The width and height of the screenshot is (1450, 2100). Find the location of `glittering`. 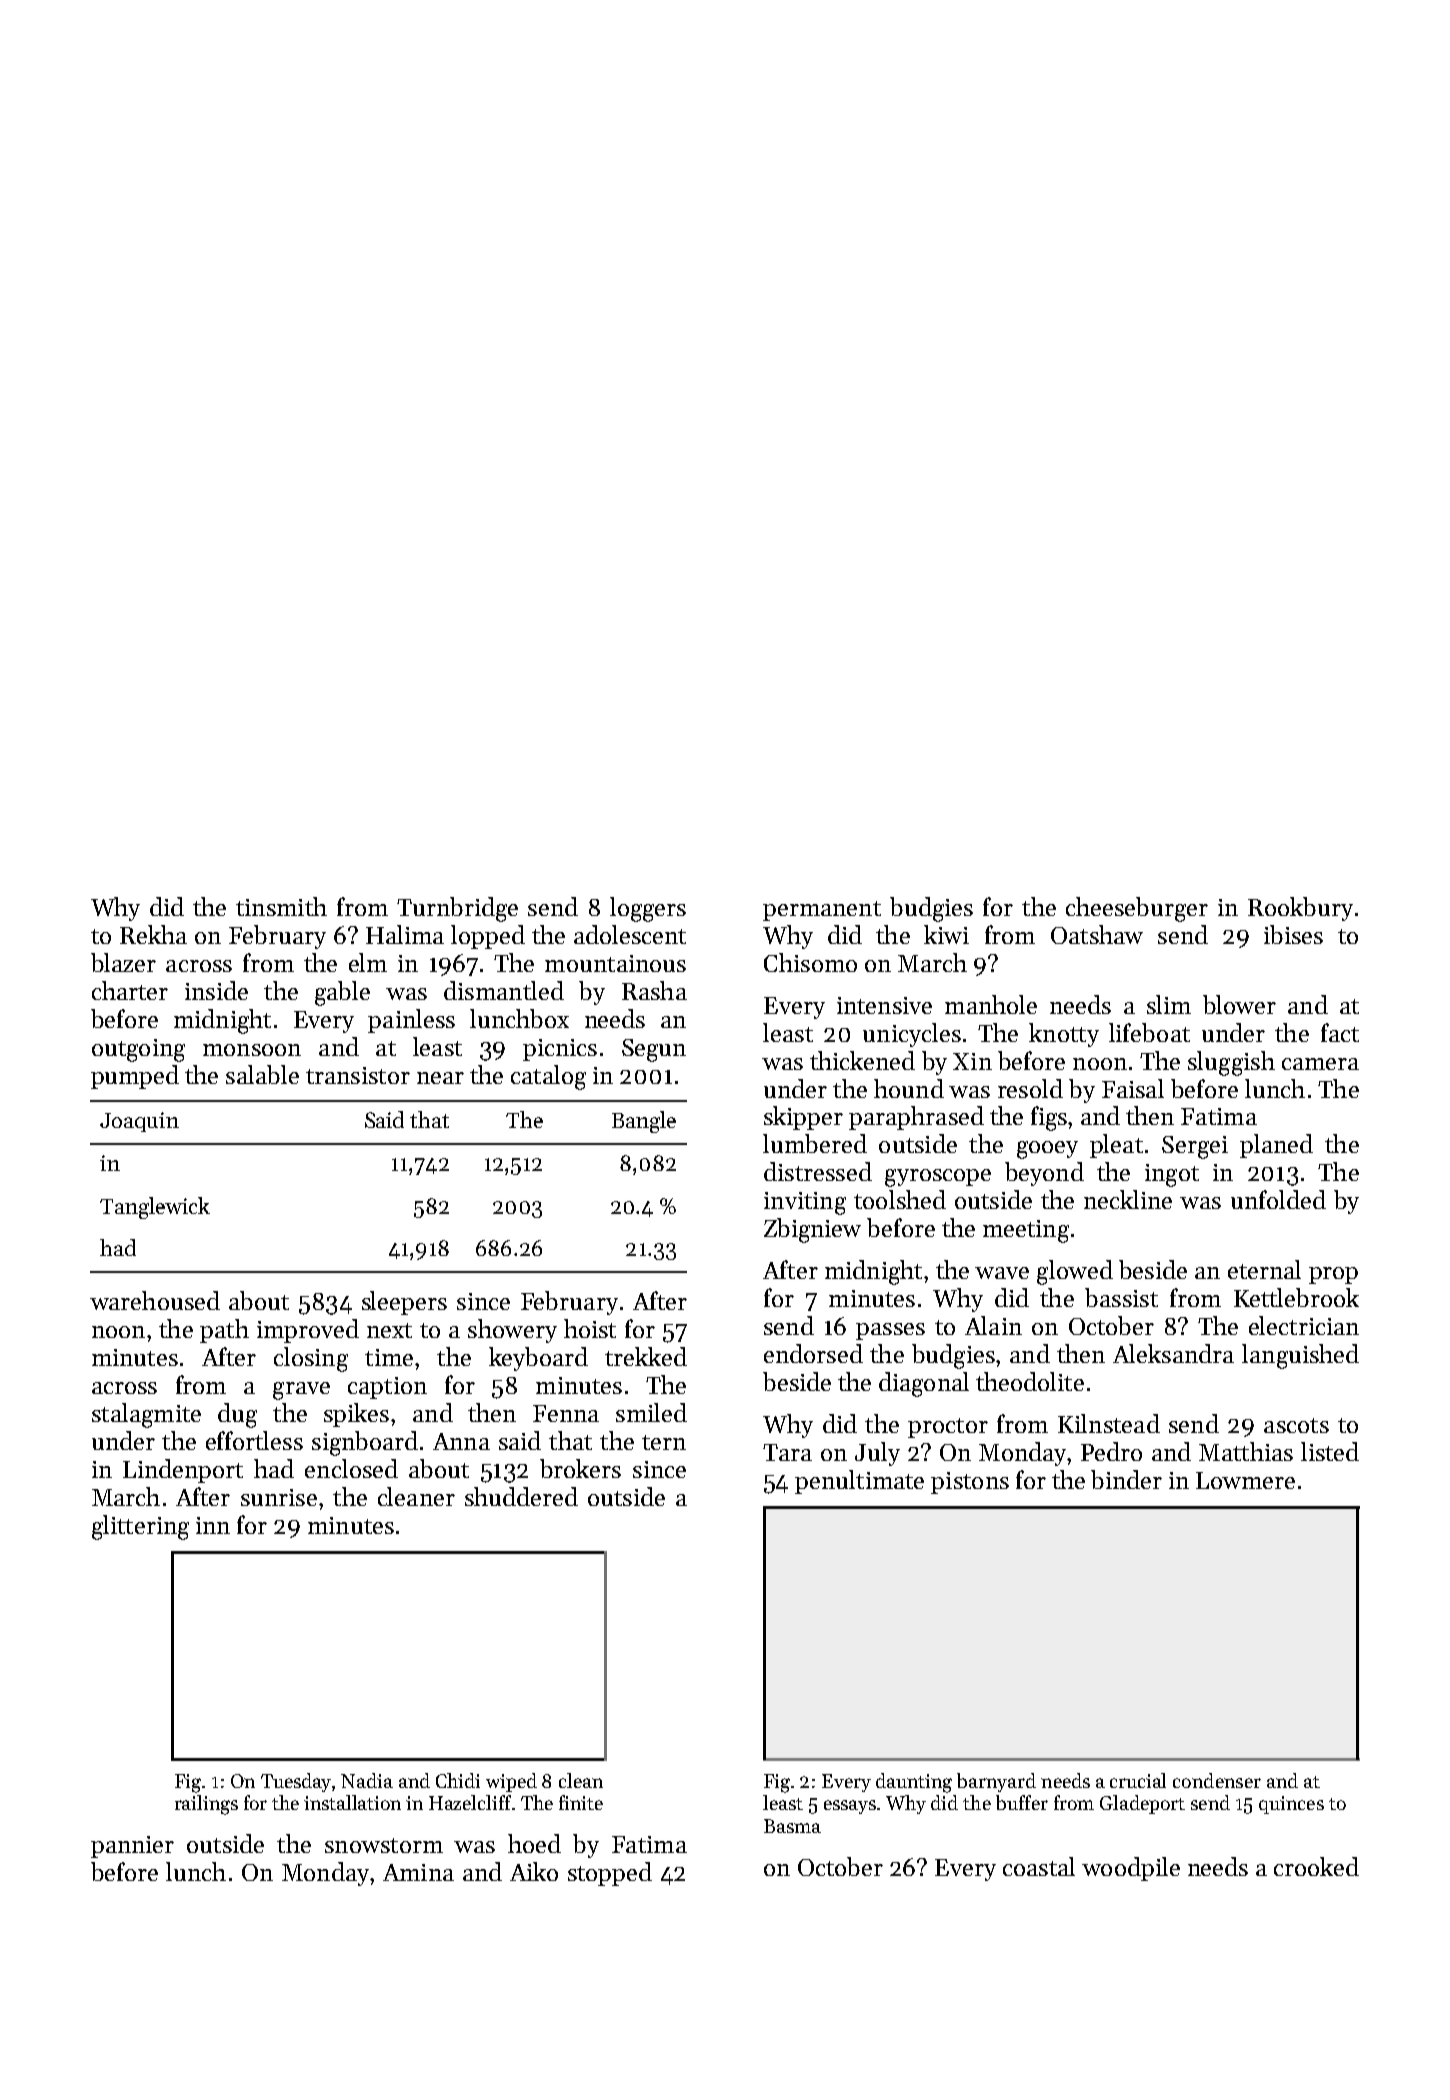

glittering is located at coordinates (140, 1527).
